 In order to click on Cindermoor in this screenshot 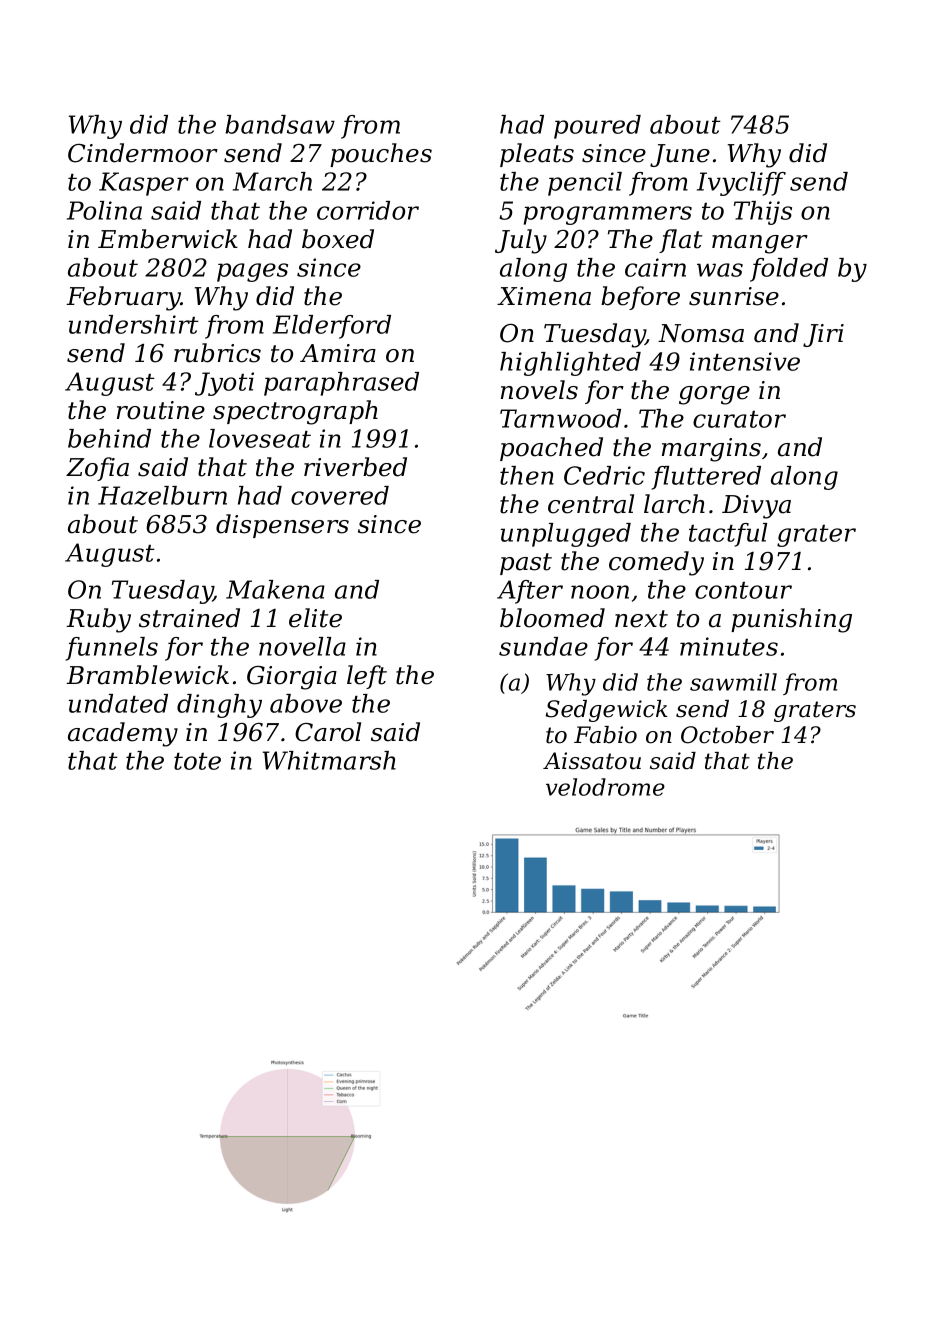, I will do `click(143, 153)`.
